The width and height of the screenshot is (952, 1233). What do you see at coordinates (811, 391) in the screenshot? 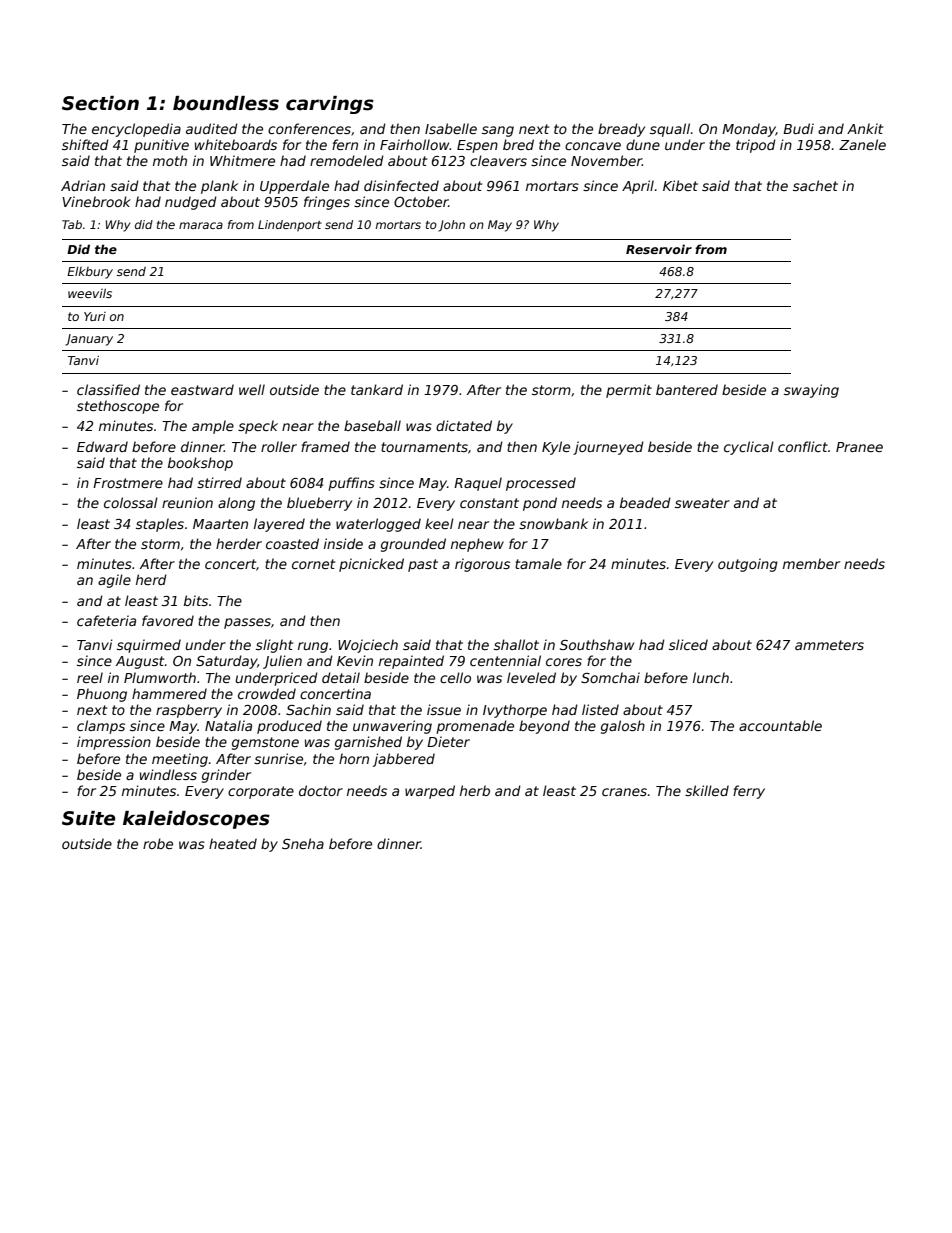
I see `swaying` at bounding box center [811, 391].
